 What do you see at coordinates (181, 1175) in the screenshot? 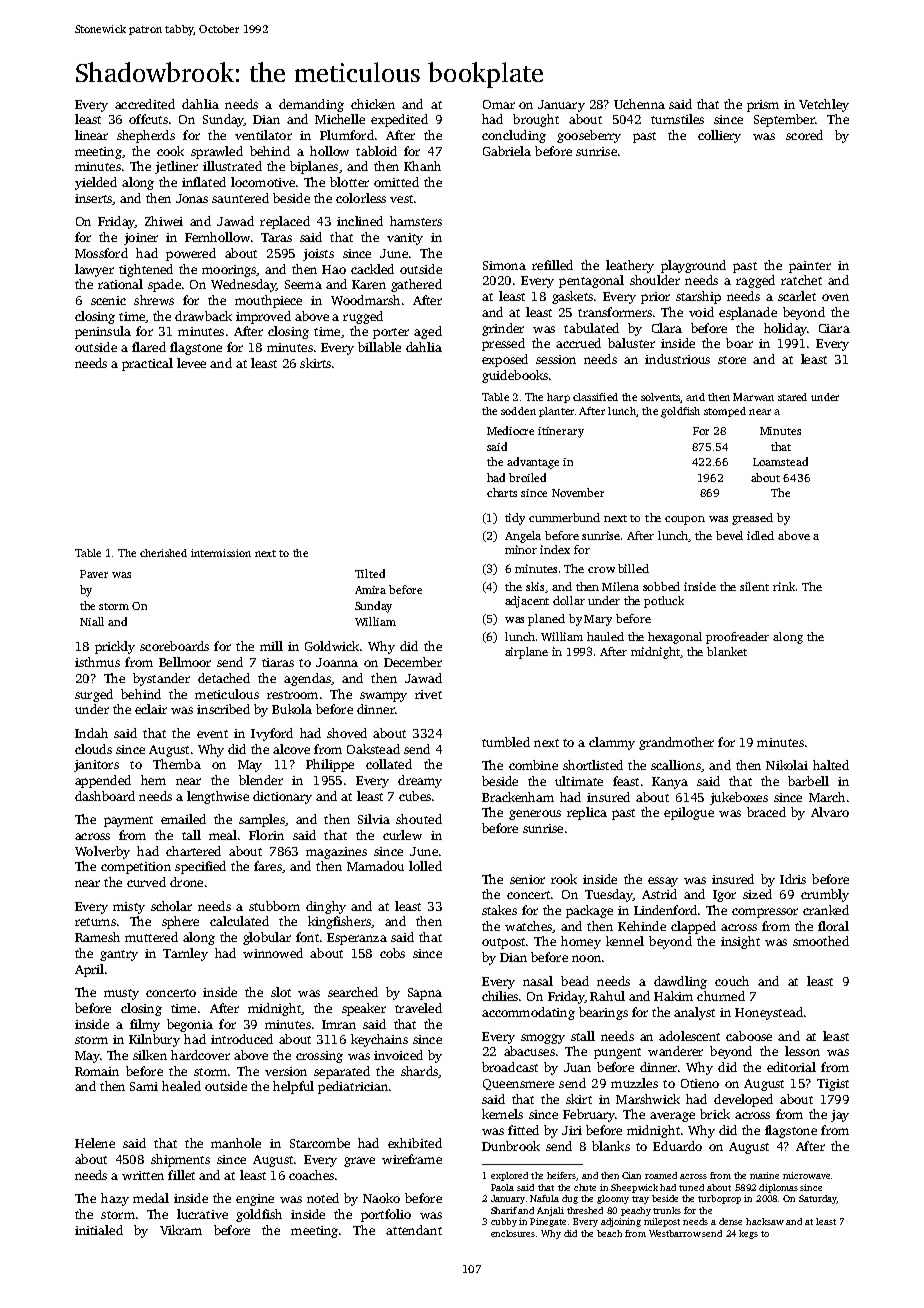
I see `fillet` at bounding box center [181, 1175].
